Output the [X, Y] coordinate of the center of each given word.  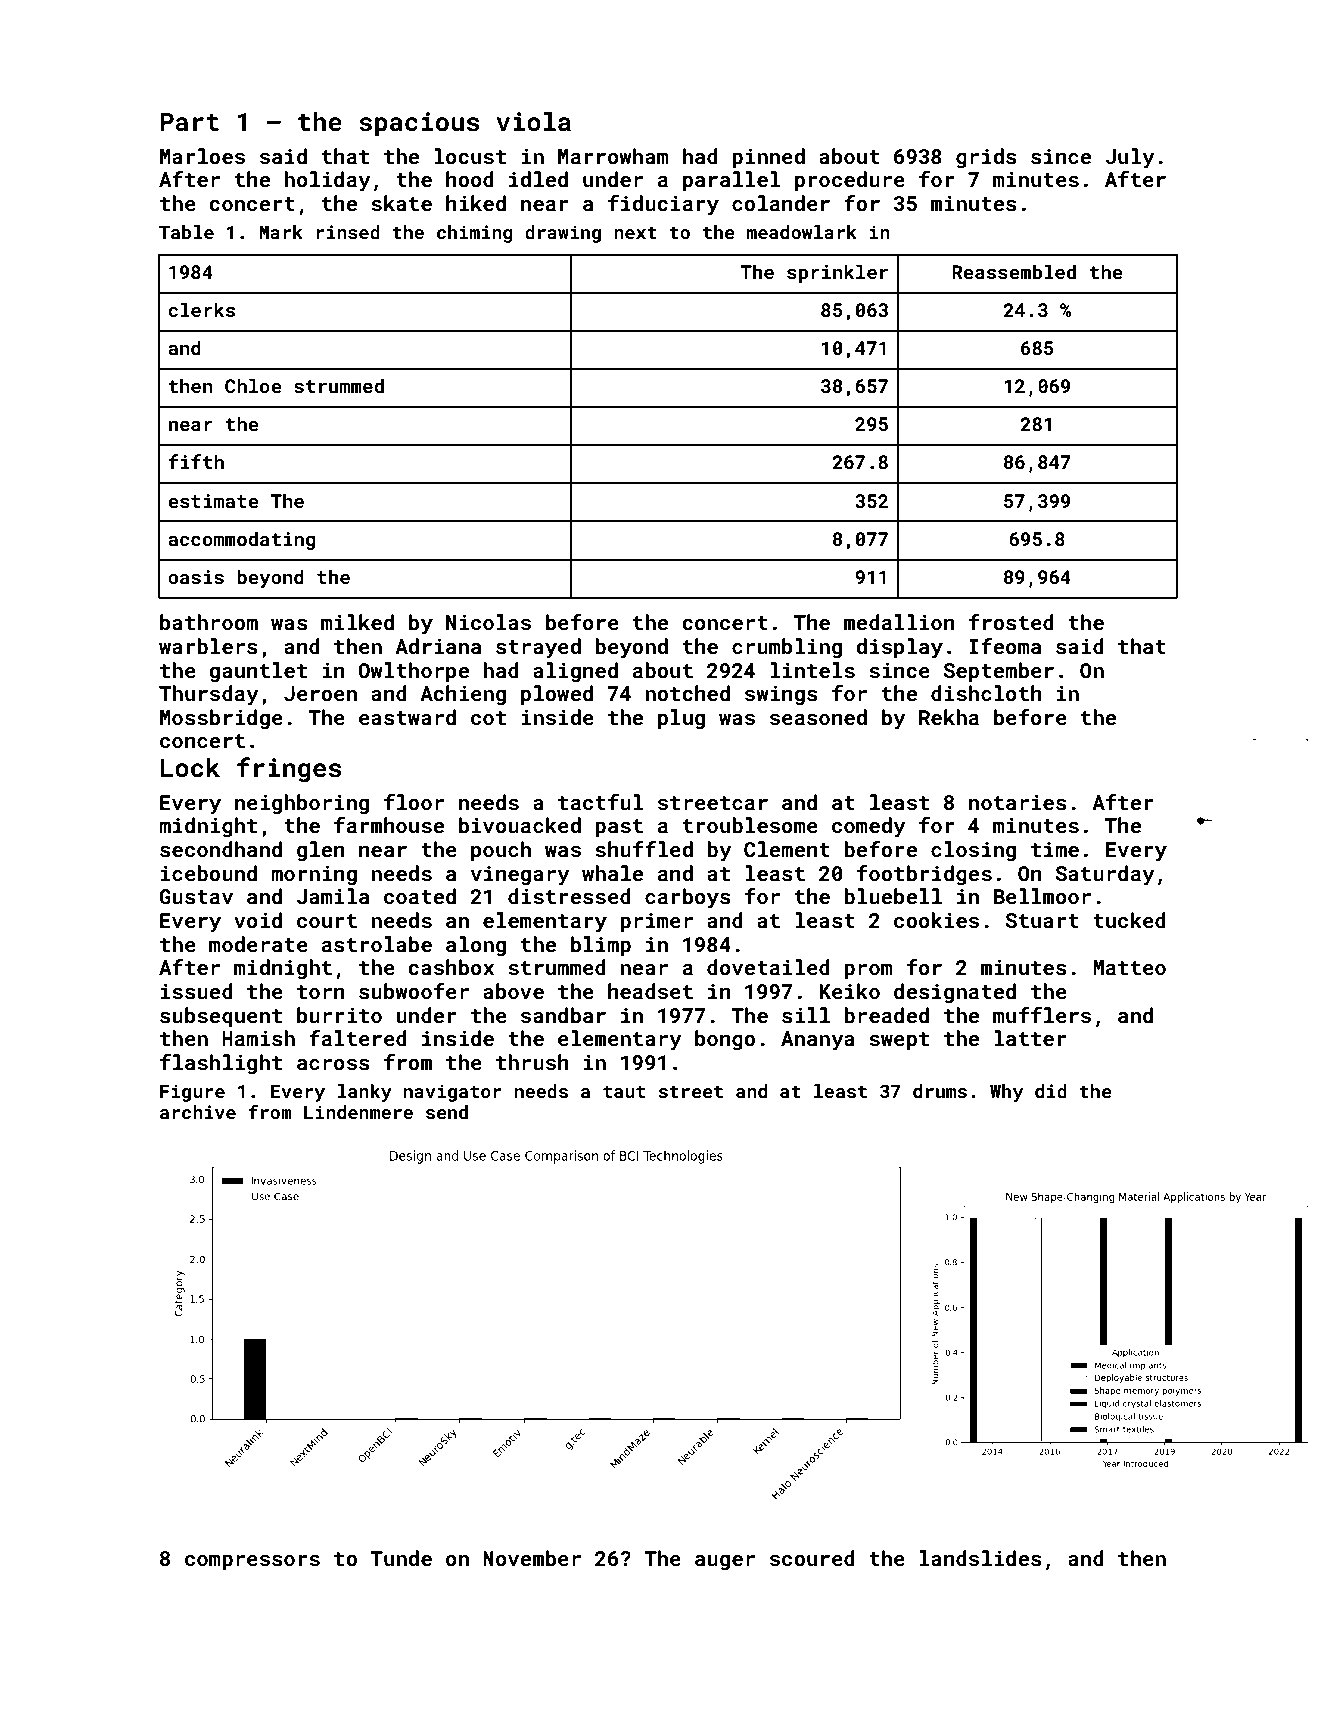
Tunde [401, 1558]
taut [624, 1092]
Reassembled [1014, 271]
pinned [768, 158]
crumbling [787, 648]
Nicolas [488, 622]
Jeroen [320, 693]
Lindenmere [358, 1112]
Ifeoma [1005, 646]
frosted [1011, 622]
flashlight [221, 1064]
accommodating [242, 540]
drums [940, 1091]
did [1051, 1091]
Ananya [818, 1041]
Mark [281, 232]
